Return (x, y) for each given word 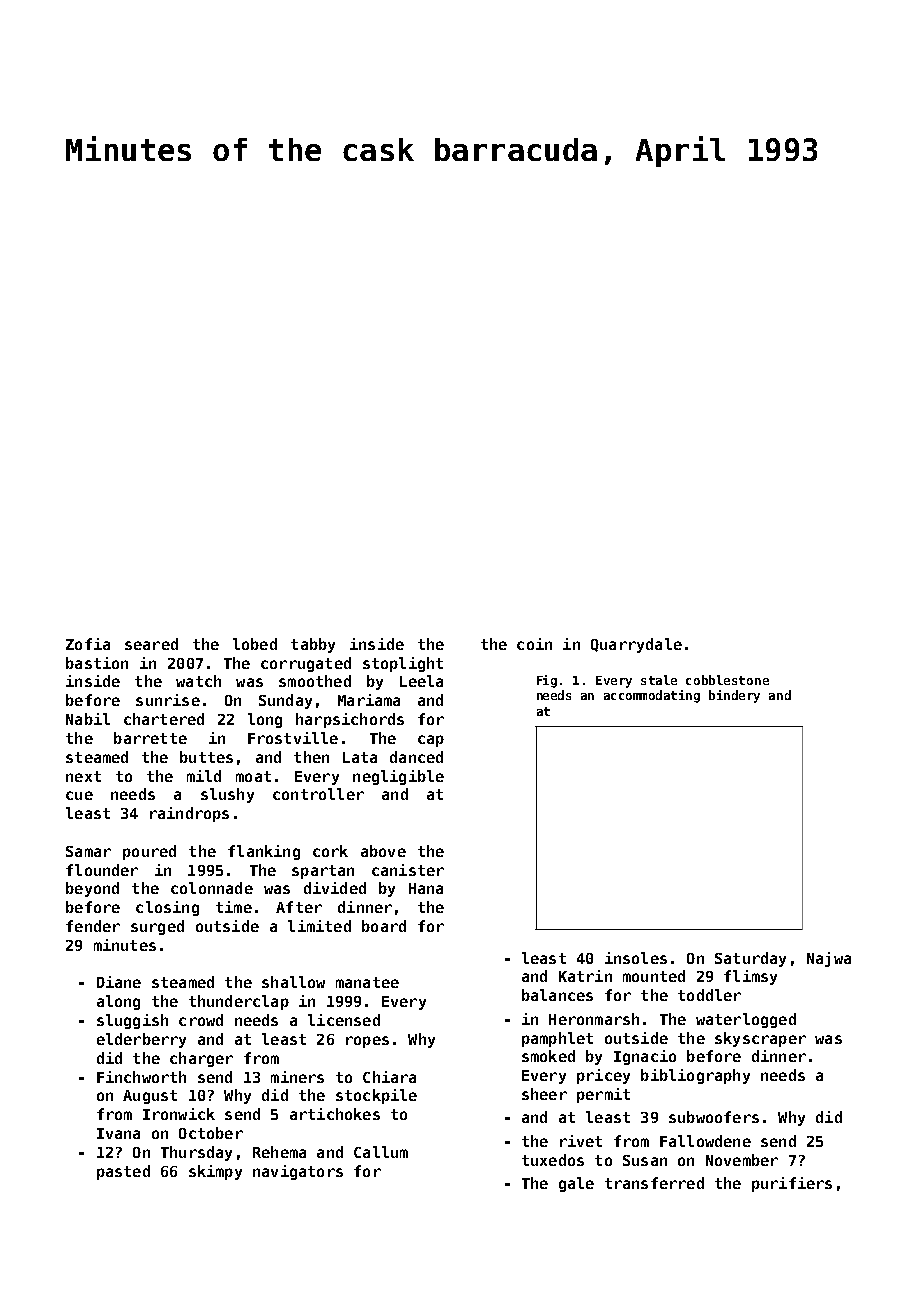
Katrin (585, 976)
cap (431, 741)
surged (157, 927)
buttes (206, 757)
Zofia (88, 644)
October (211, 1133)
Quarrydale (636, 645)
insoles (636, 958)
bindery (734, 696)
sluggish (132, 1021)
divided (335, 888)
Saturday (750, 959)
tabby (313, 645)
